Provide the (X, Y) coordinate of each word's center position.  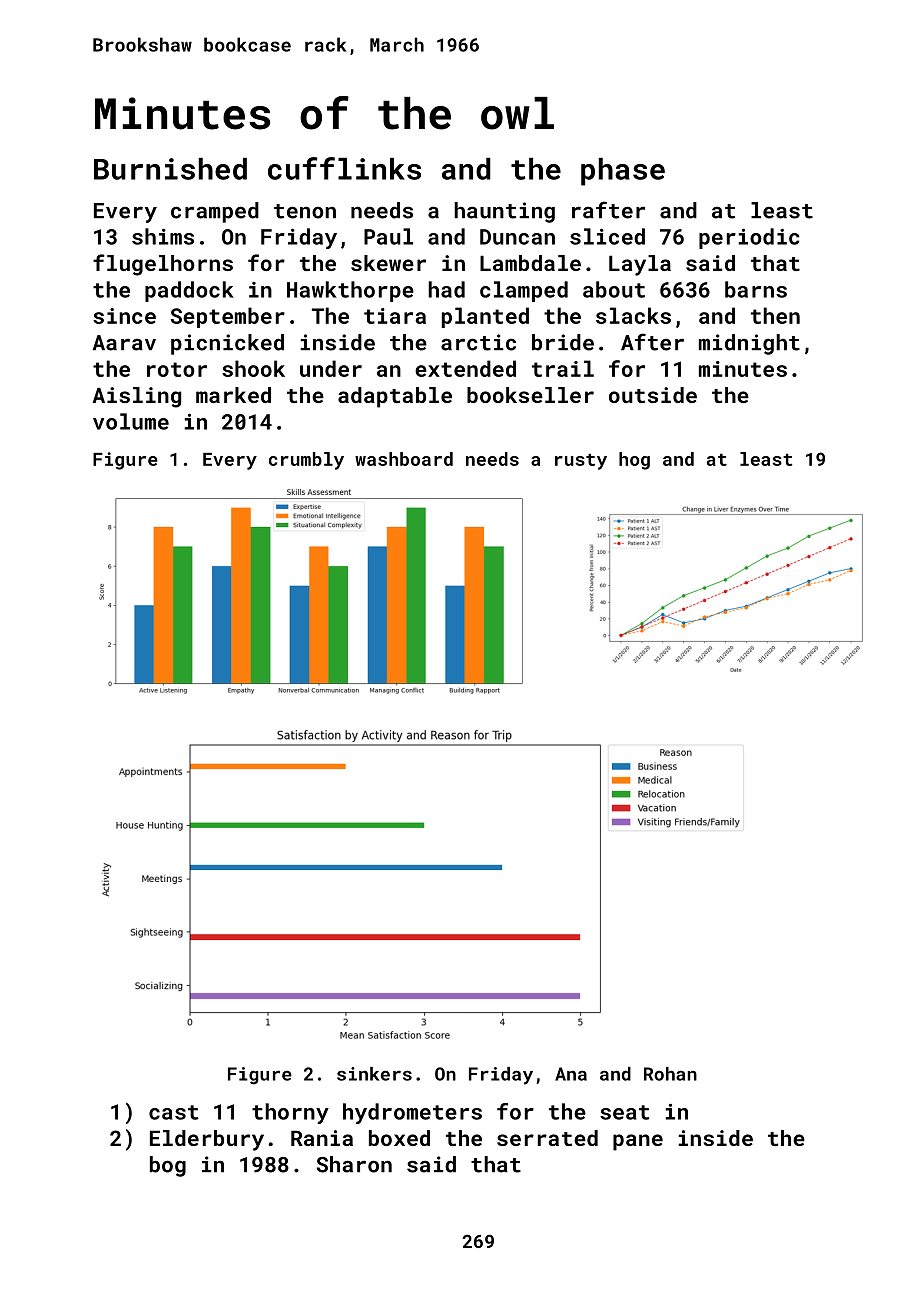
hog (634, 461)
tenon (305, 211)
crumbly (306, 461)
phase (623, 172)
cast (173, 1112)
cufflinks (344, 168)
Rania (322, 1138)
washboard (404, 459)
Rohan (670, 1074)
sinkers (374, 1074)
